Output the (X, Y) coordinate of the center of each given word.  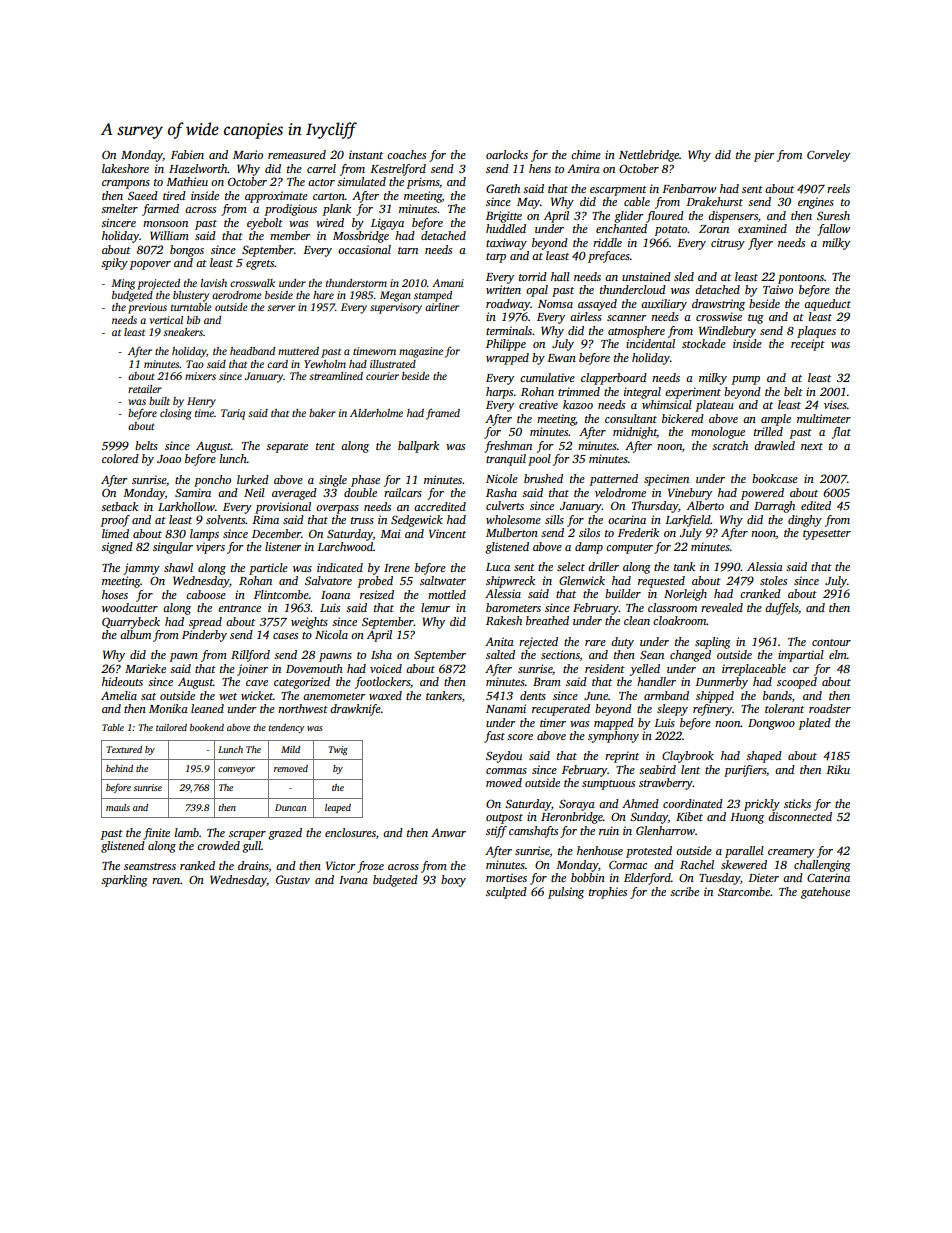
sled (684, 276)
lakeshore (125, 168)
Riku (838, 769)
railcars (403, 492)
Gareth (503, 188)
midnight (635, 433)
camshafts (533, 832)
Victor (341, 865)
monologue (718, 433)
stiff (496, 832)
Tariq (233, 414)
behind (119, 768)
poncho (212, 481)
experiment (693, 393)
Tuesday (719, 879)
